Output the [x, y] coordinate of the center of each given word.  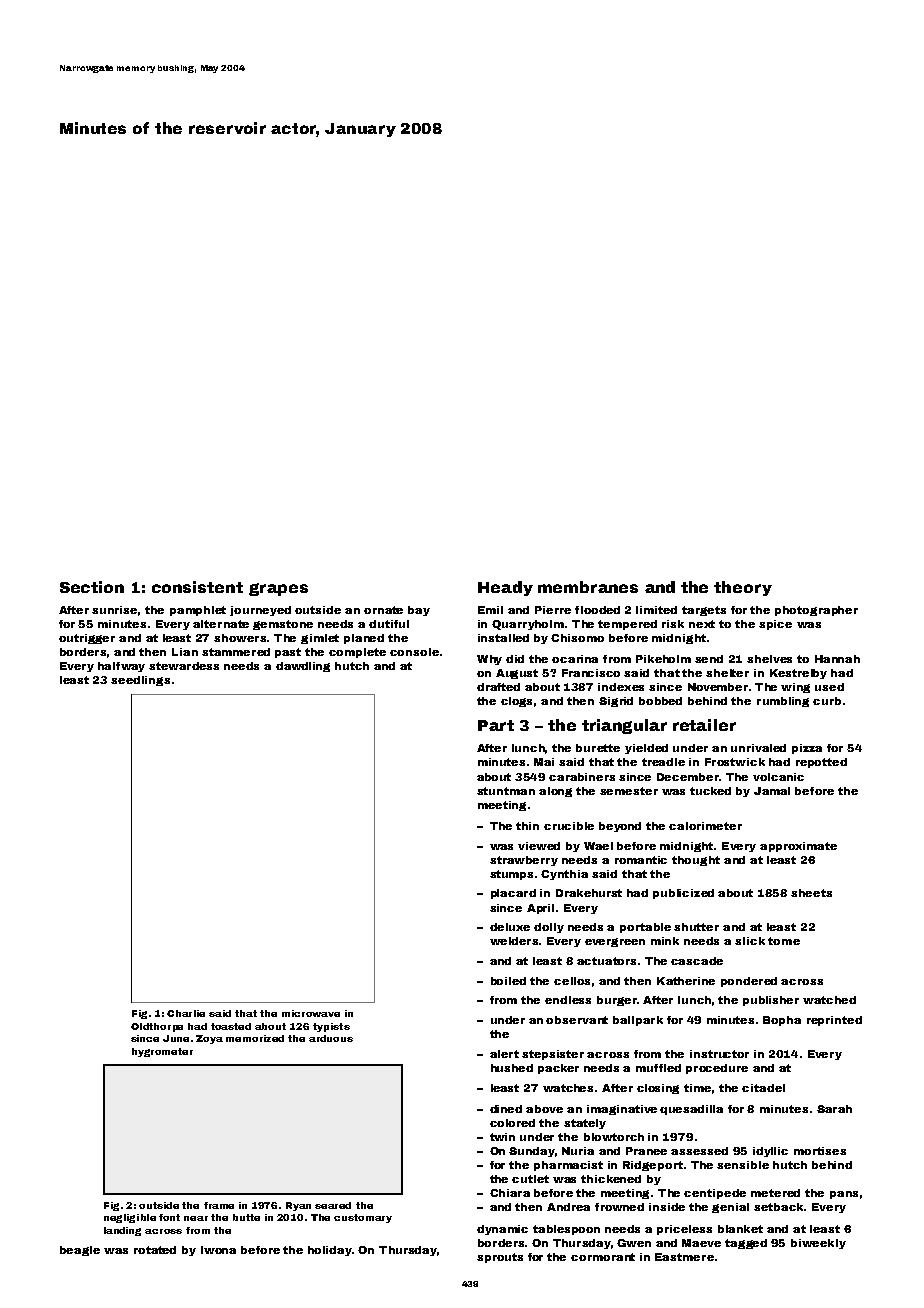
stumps [511, 875]
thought [696, 861]
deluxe [510, 927]
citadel [763, 1088]
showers [240, 638]
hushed [512, 1068]
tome [784, 941]
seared [333, 1205]
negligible [130, 1218]
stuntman [506, 791]
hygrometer [162, 1052]
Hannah [837, 659]
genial [730, 1208]
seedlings [140, 681]
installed [503, 638]
